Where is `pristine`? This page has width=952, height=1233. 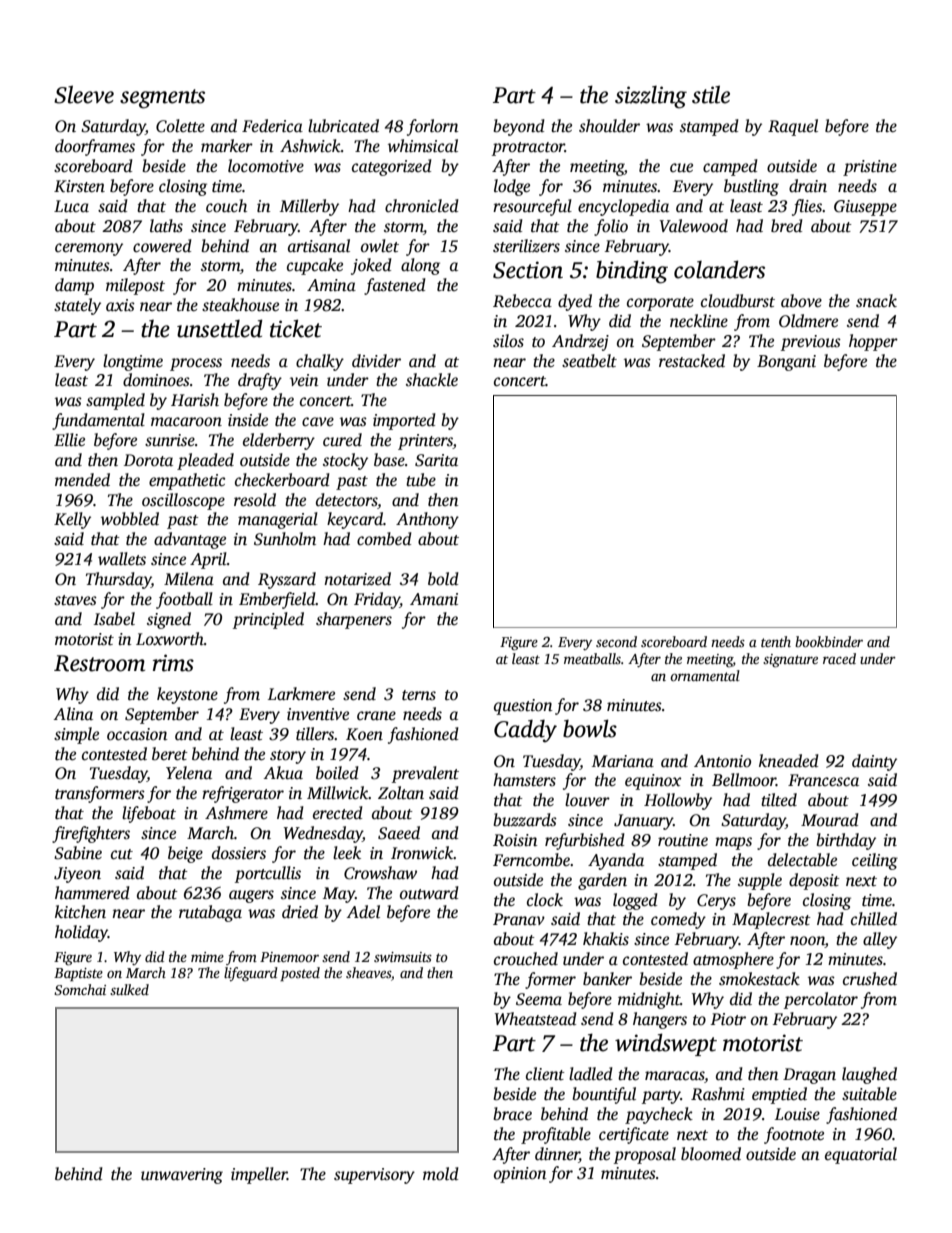
pristine is located at coordinates (870, 168).
